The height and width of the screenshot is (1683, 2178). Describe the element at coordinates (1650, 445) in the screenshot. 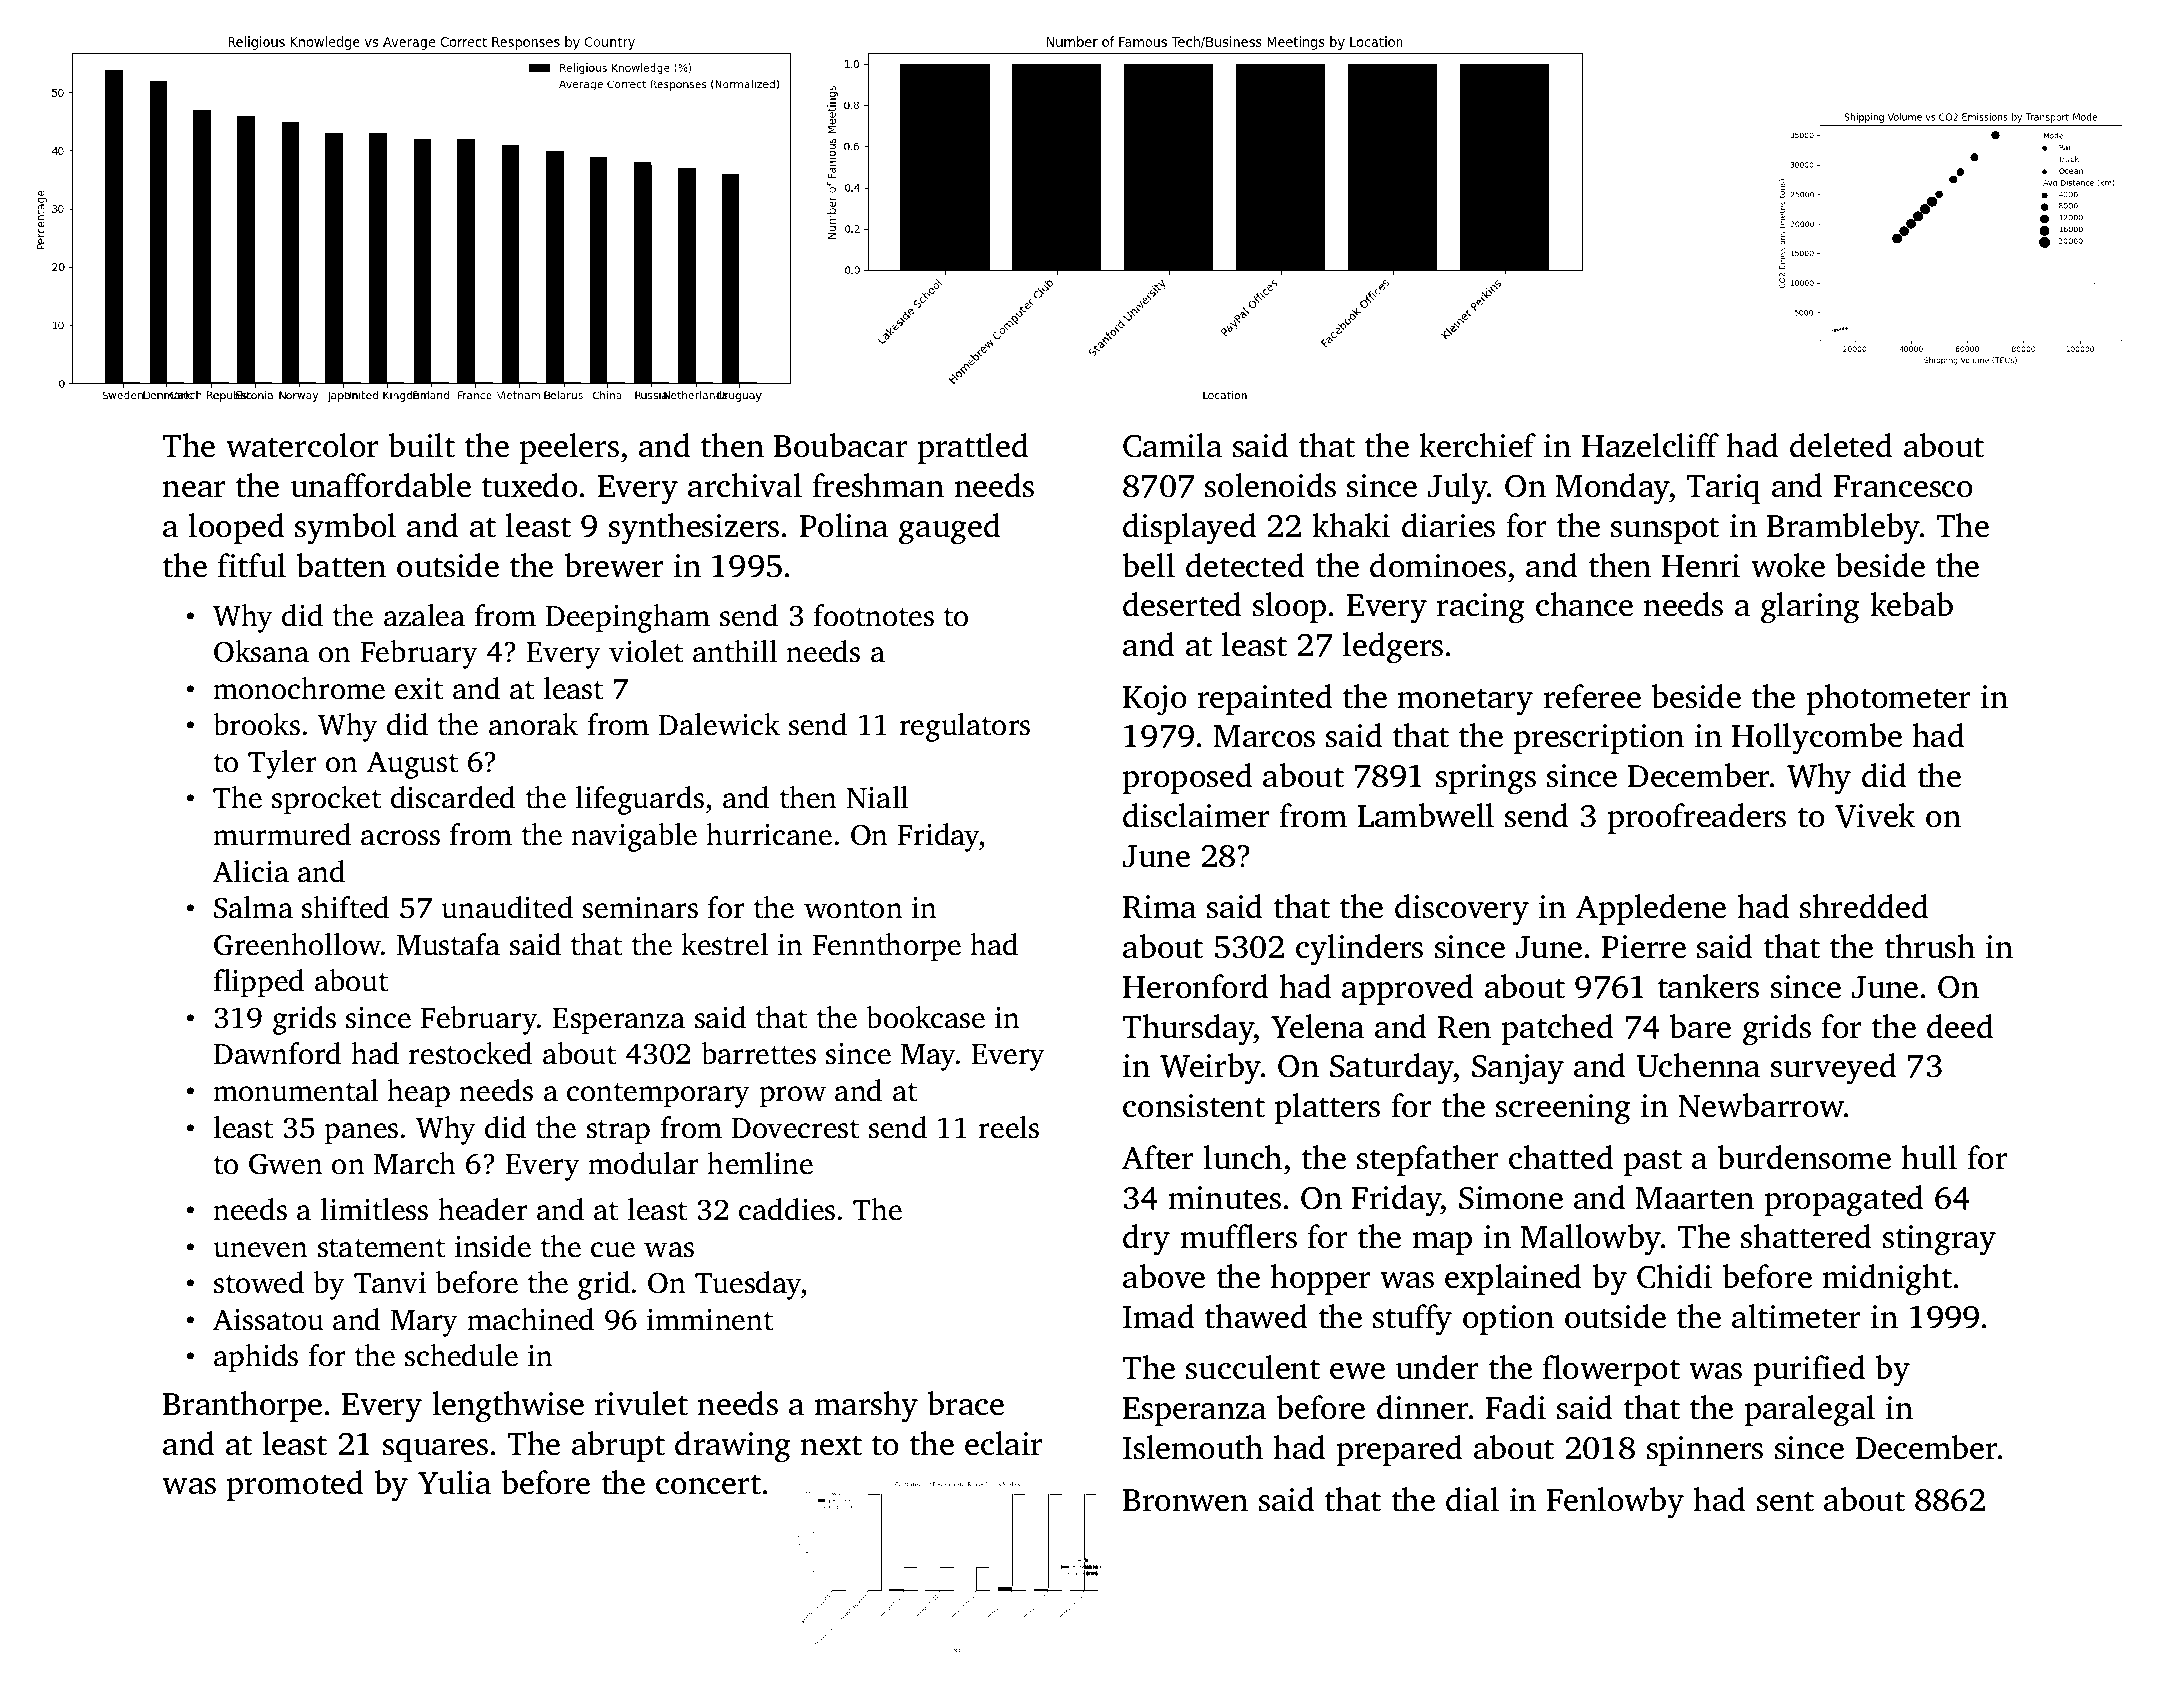

I see `Hazelcliff` at that location.
